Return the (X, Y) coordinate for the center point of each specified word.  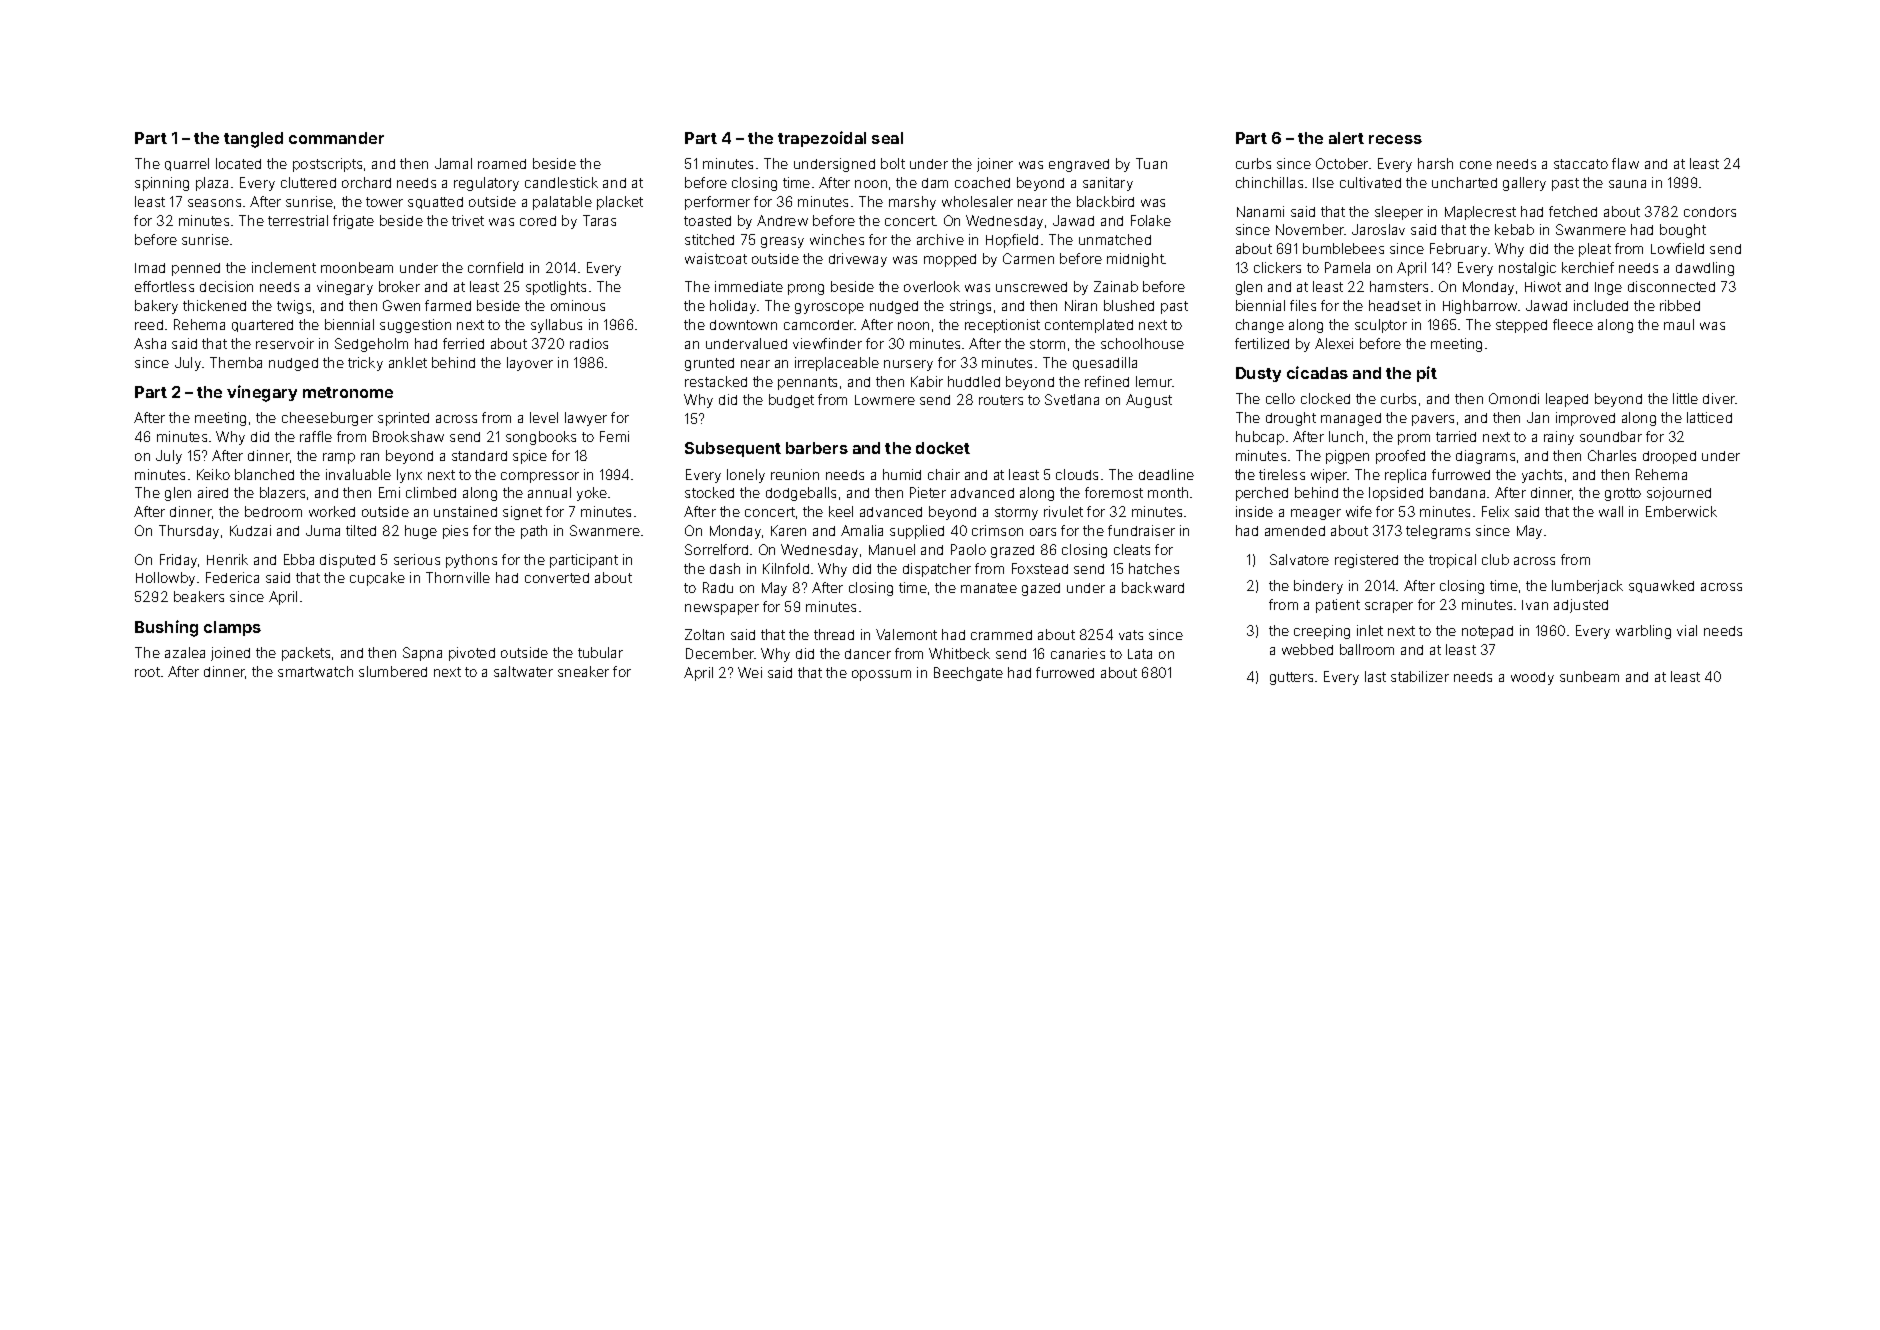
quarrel (187, 164)
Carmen (1028, 258)
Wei (750, 672)
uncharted (1464, 182)
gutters (1291, 678)
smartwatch (315, 671)
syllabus (556, 326)
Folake (1151, 220)
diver (1719, 398)
